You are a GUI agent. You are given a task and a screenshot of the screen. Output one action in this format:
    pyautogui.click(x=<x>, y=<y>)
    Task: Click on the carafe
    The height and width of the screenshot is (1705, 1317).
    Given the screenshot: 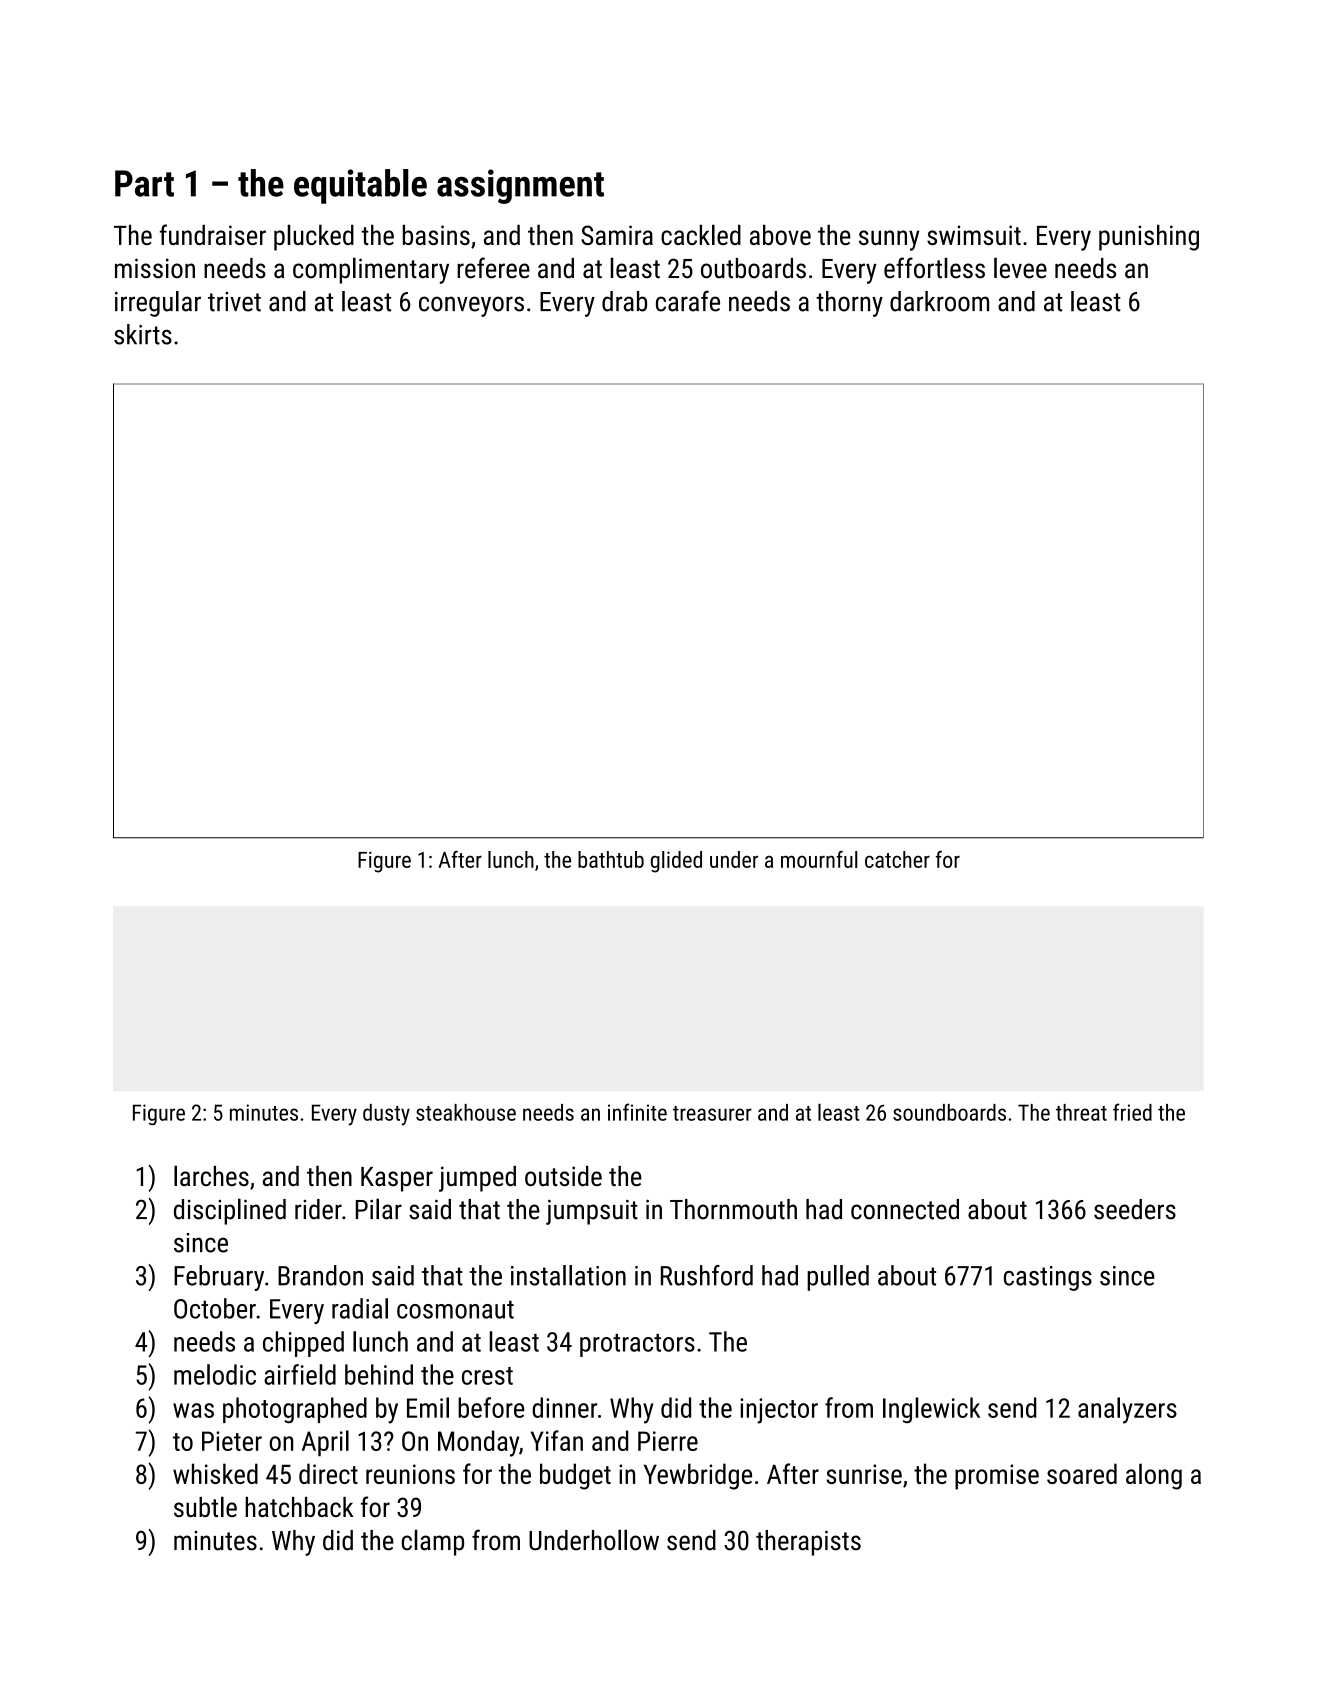 What is the action you would take?
    pyautogui.click(x=688, y=301)
